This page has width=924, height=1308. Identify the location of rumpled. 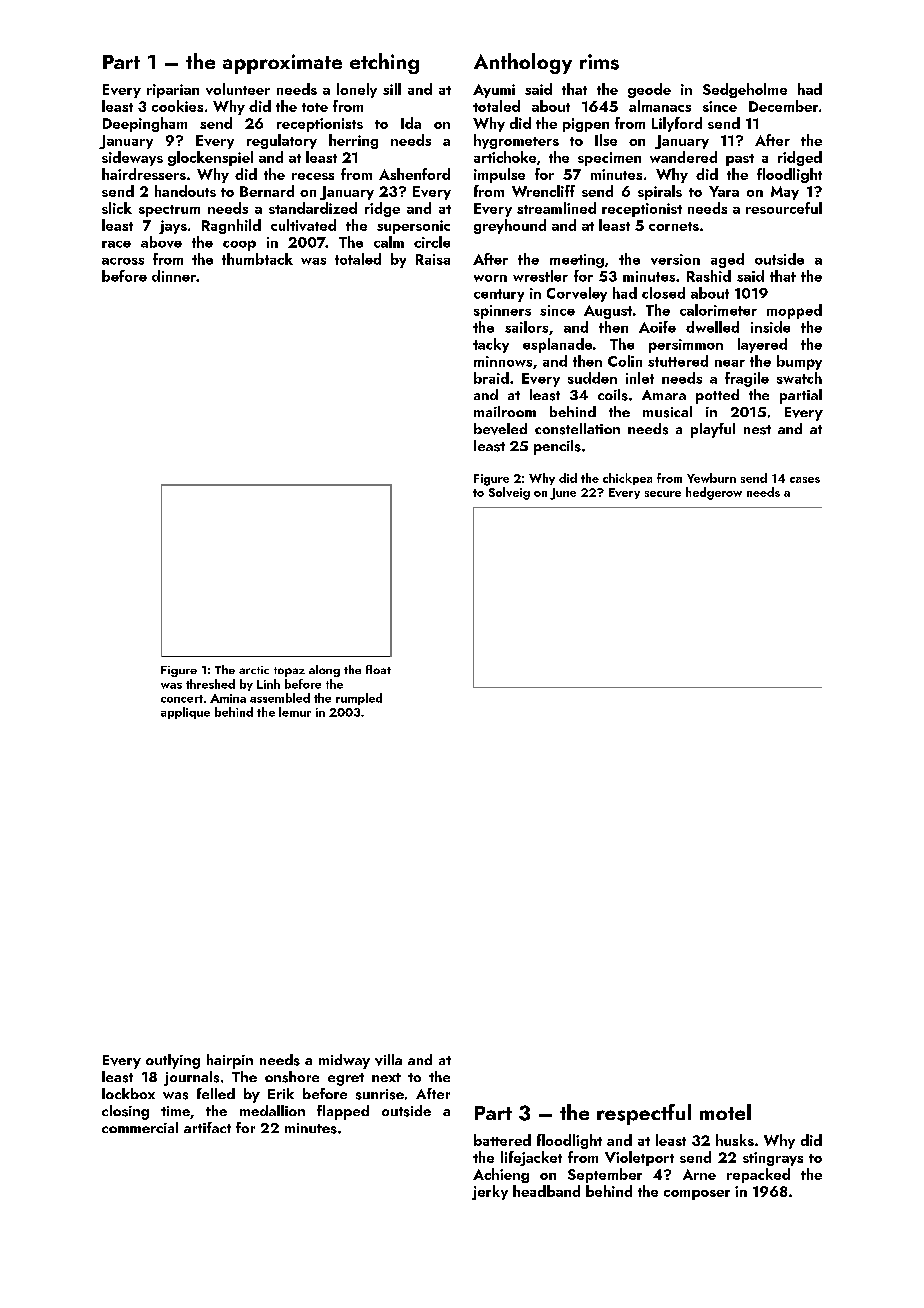
(359, 699).
